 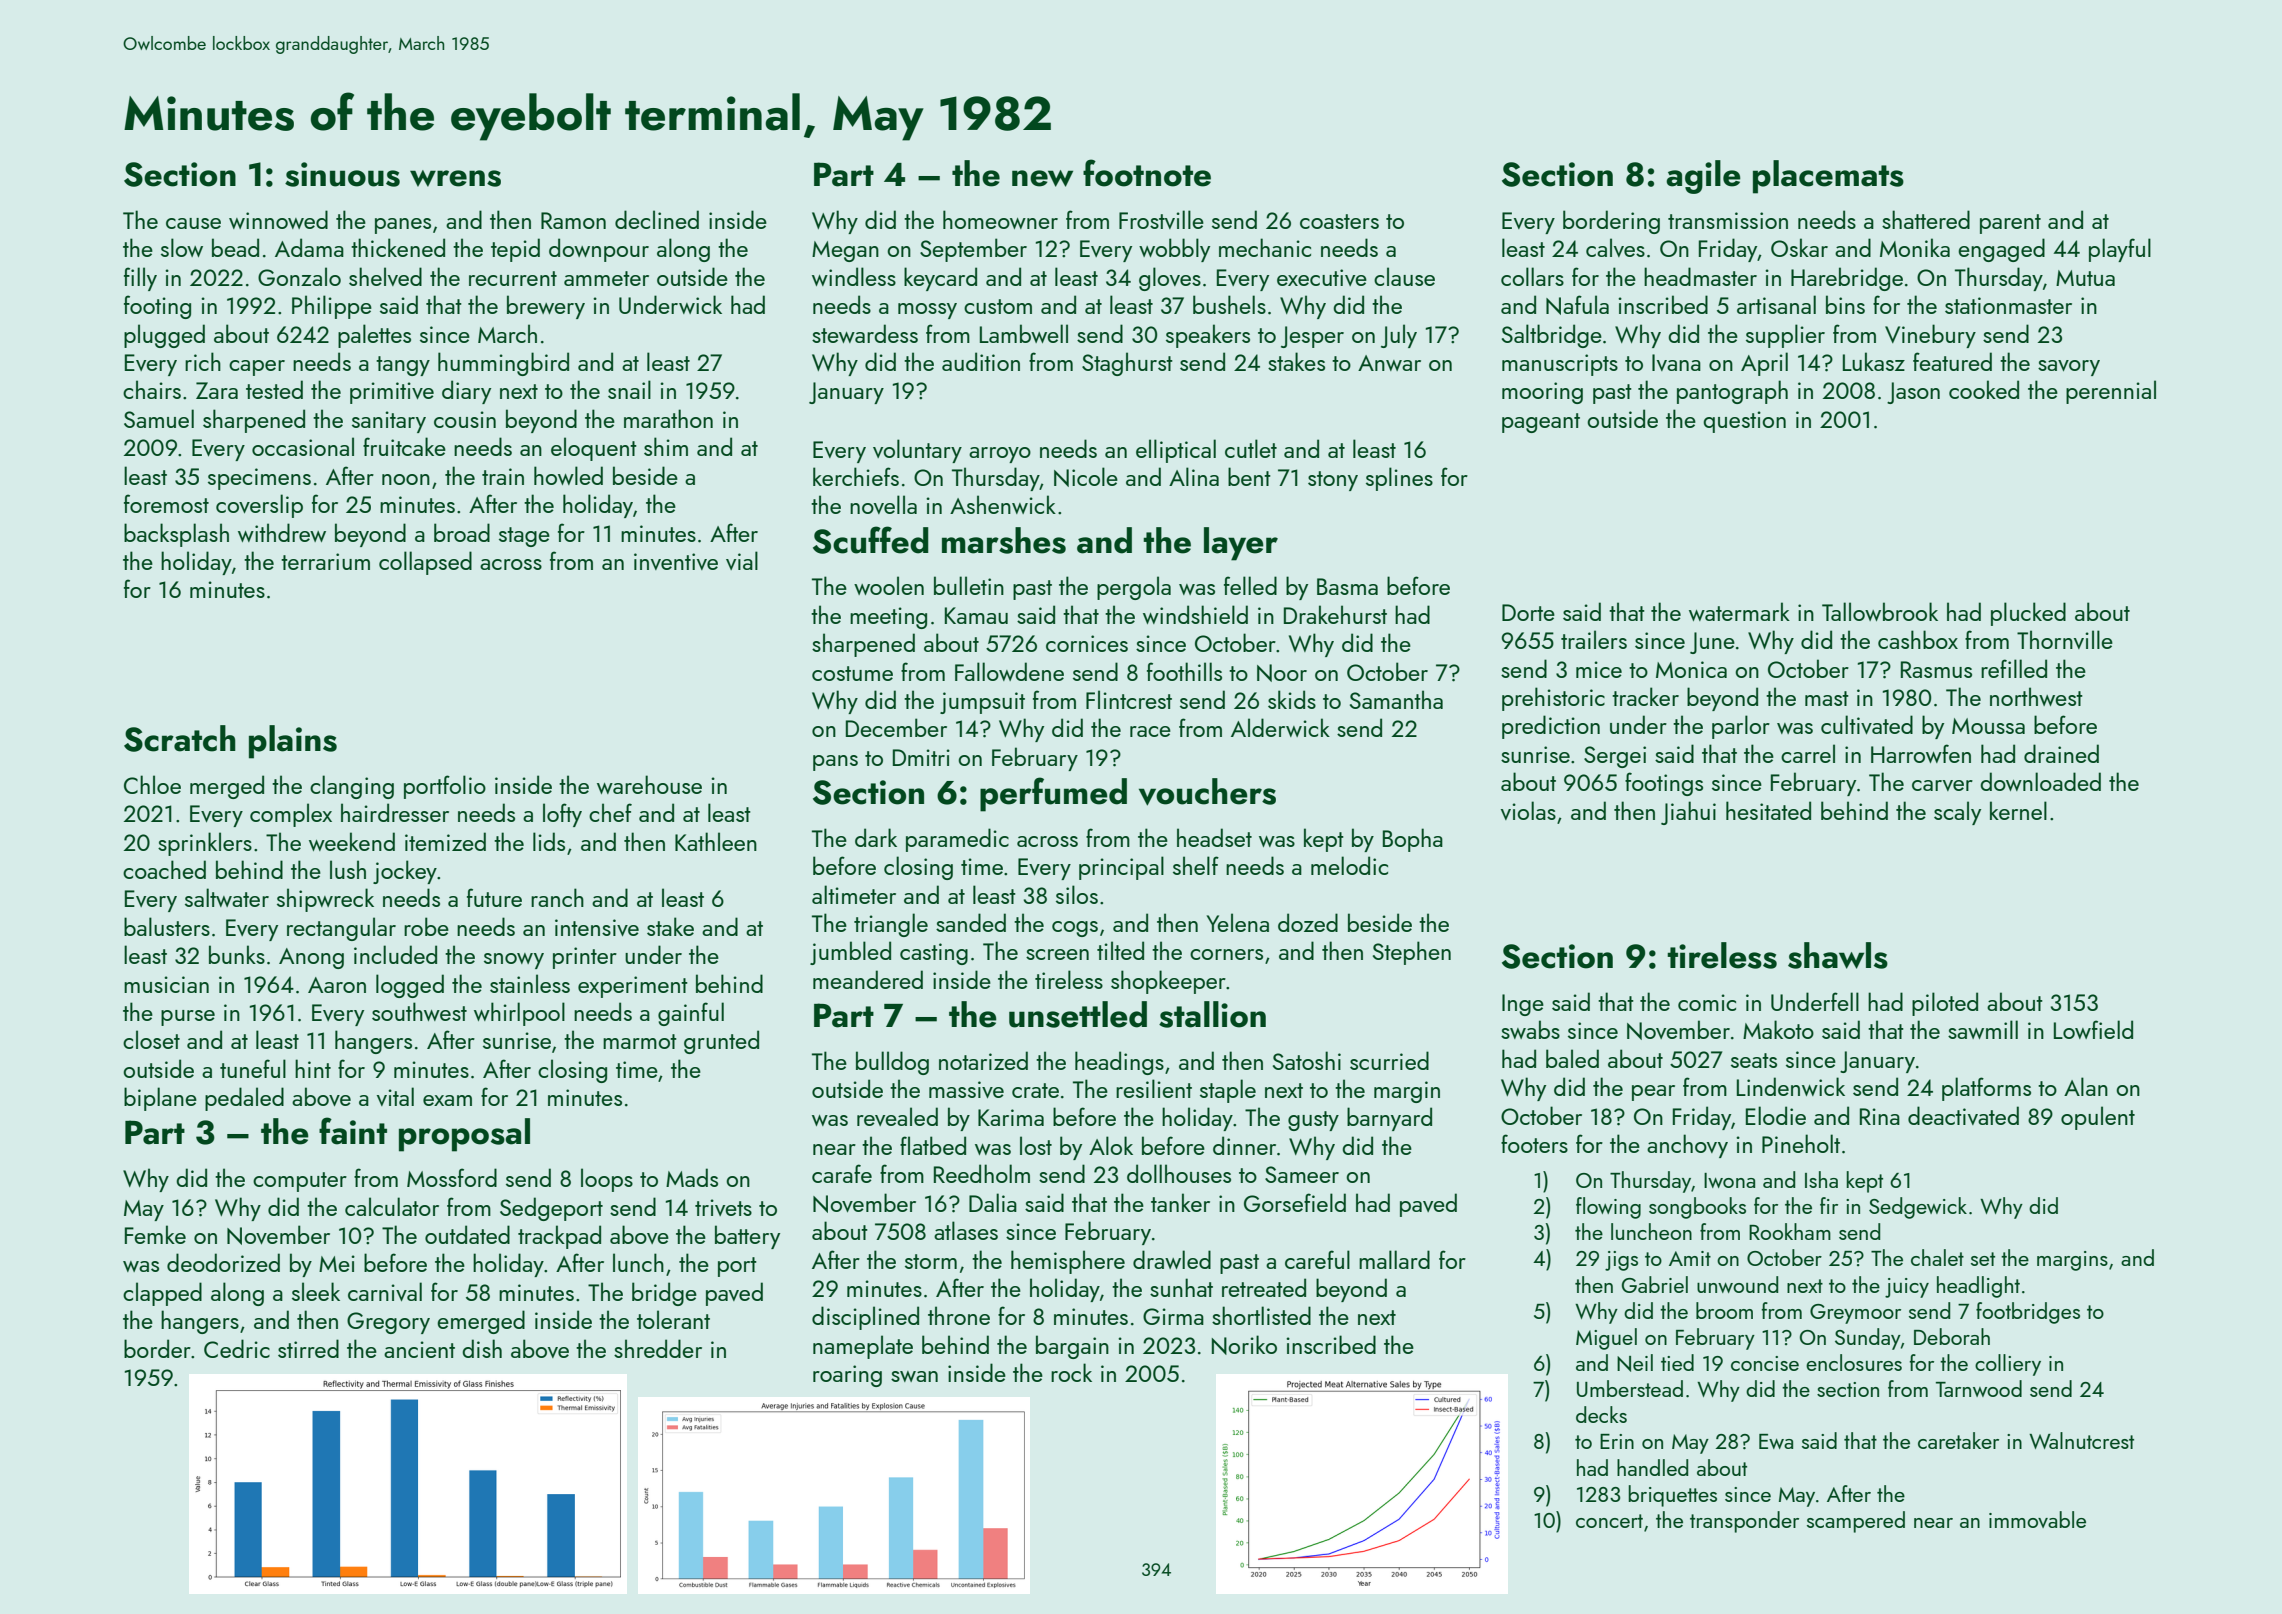 What do you see at coordinates (847, 1376) in the image?
I see `roaring` at bounding box center [847, 1376].
